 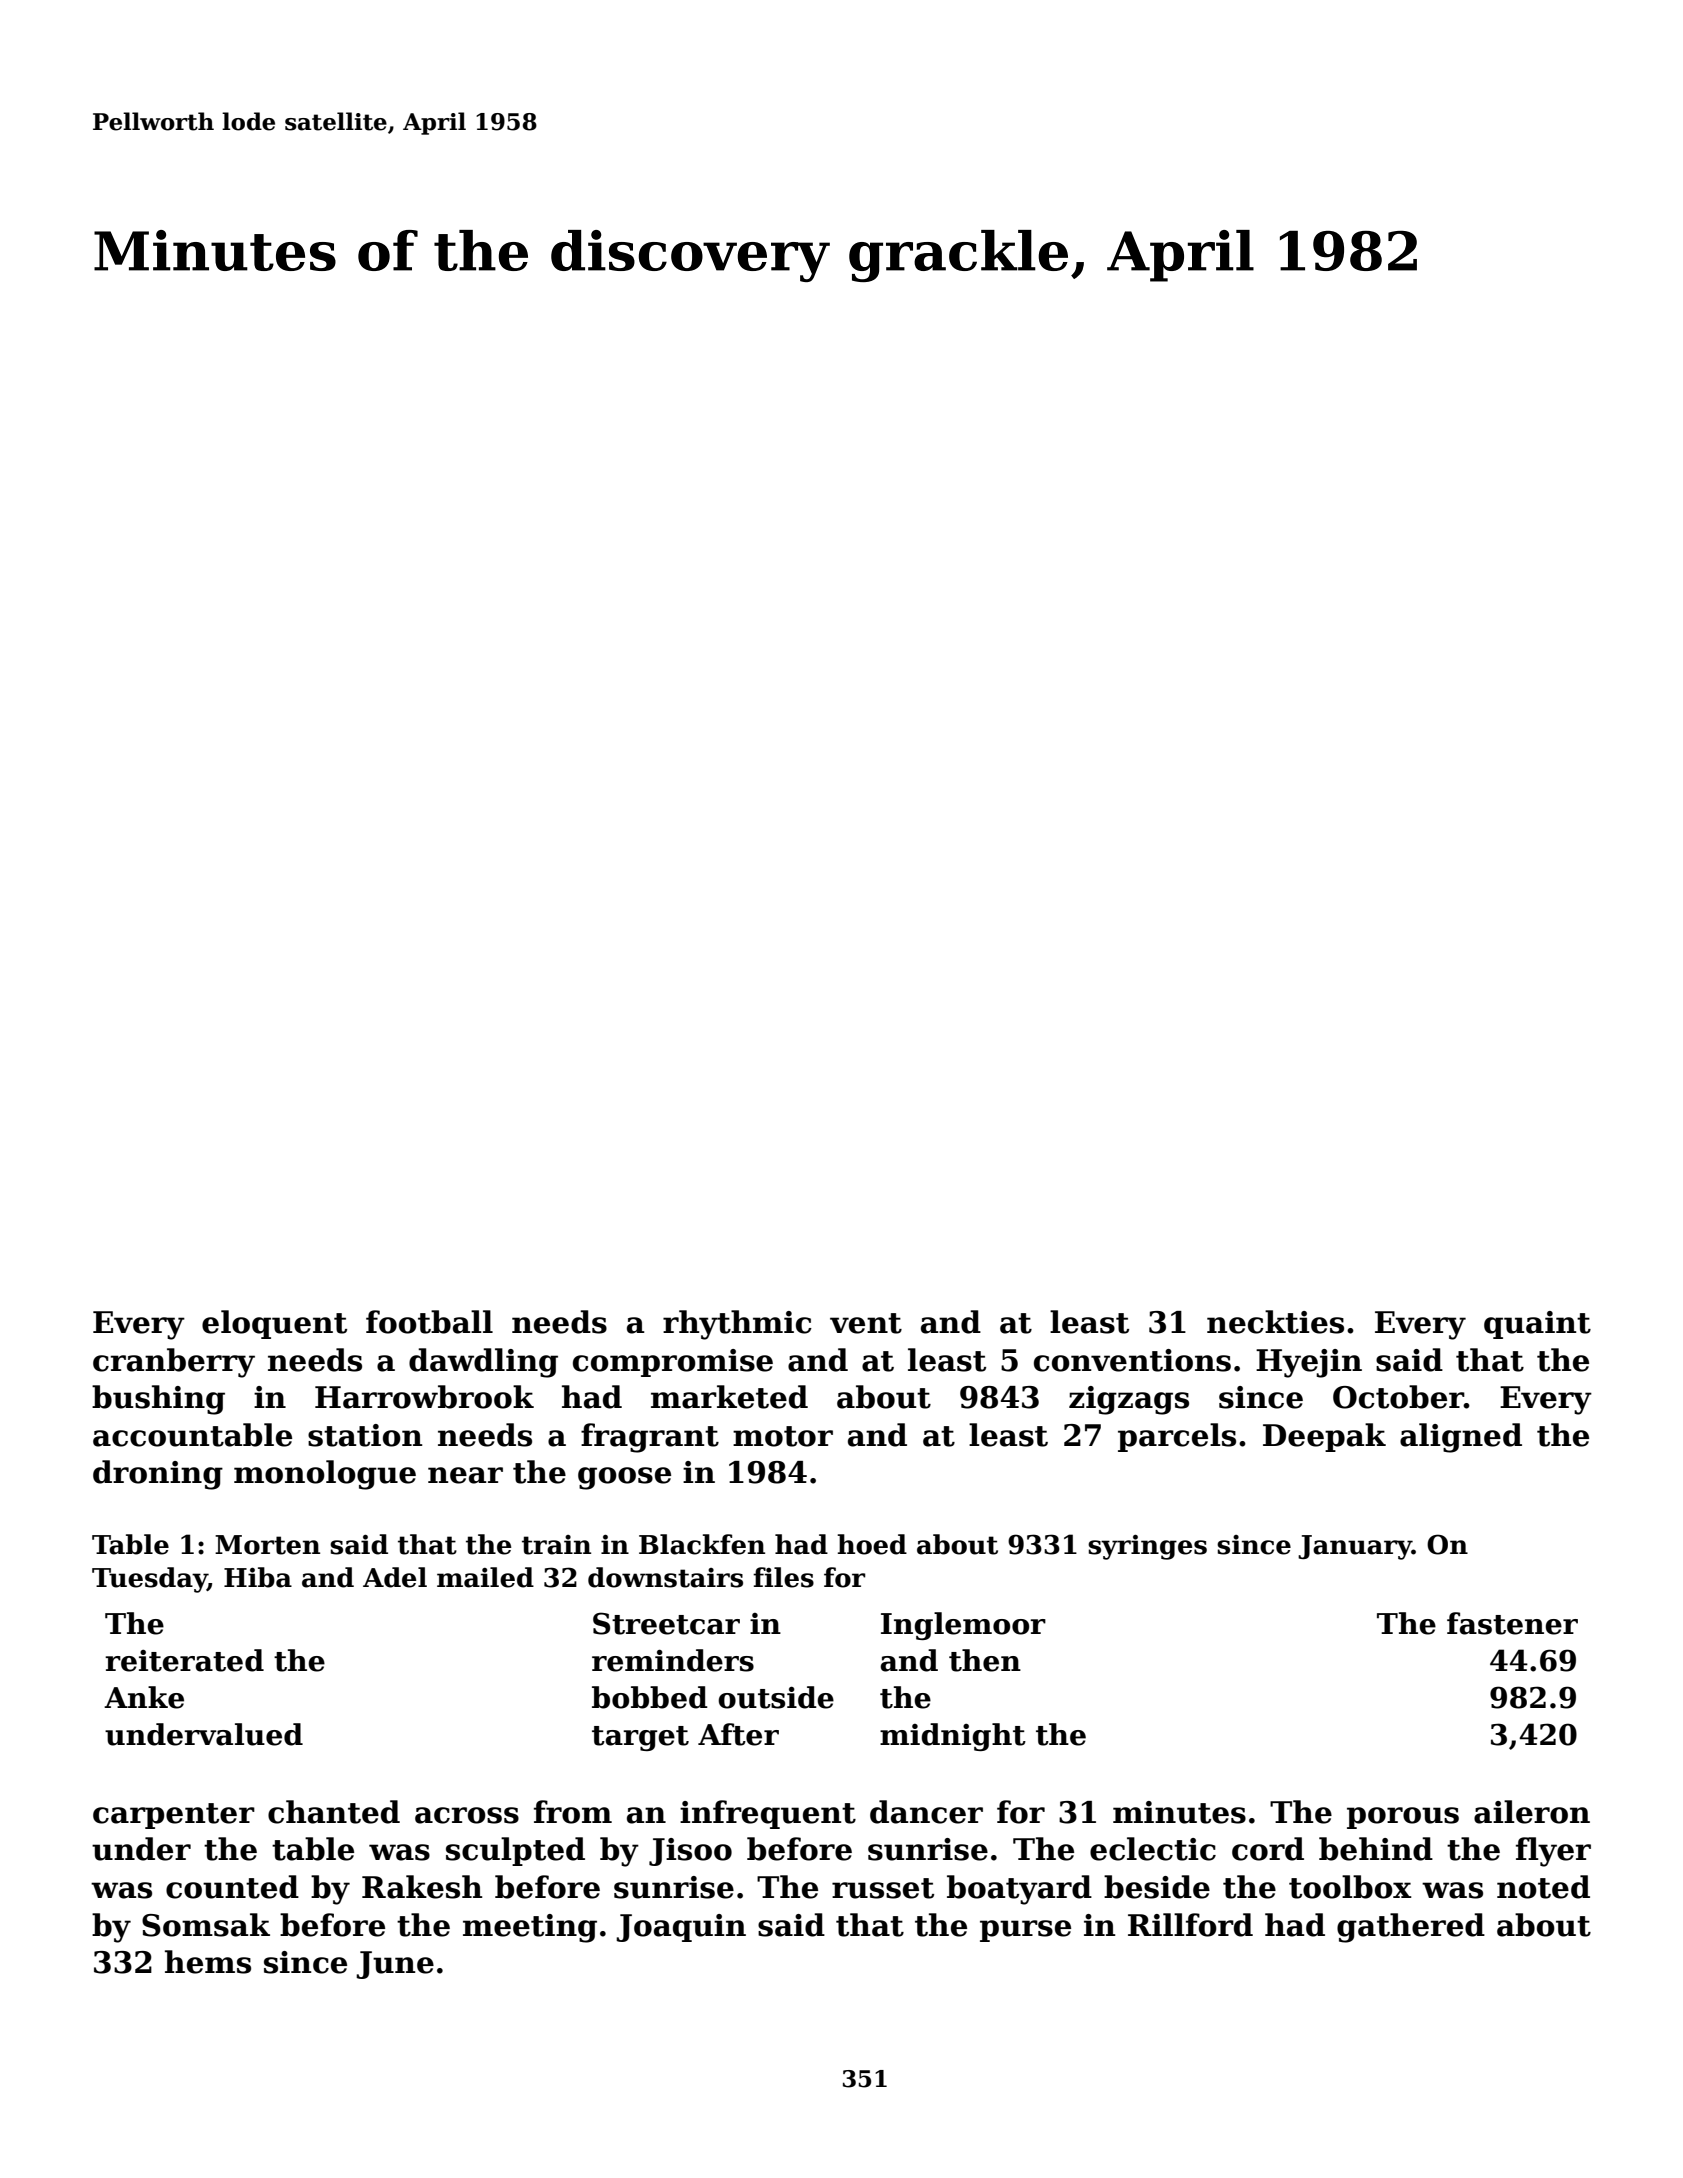 I want to click on rhythmic, so click(x=737, y=1325).
